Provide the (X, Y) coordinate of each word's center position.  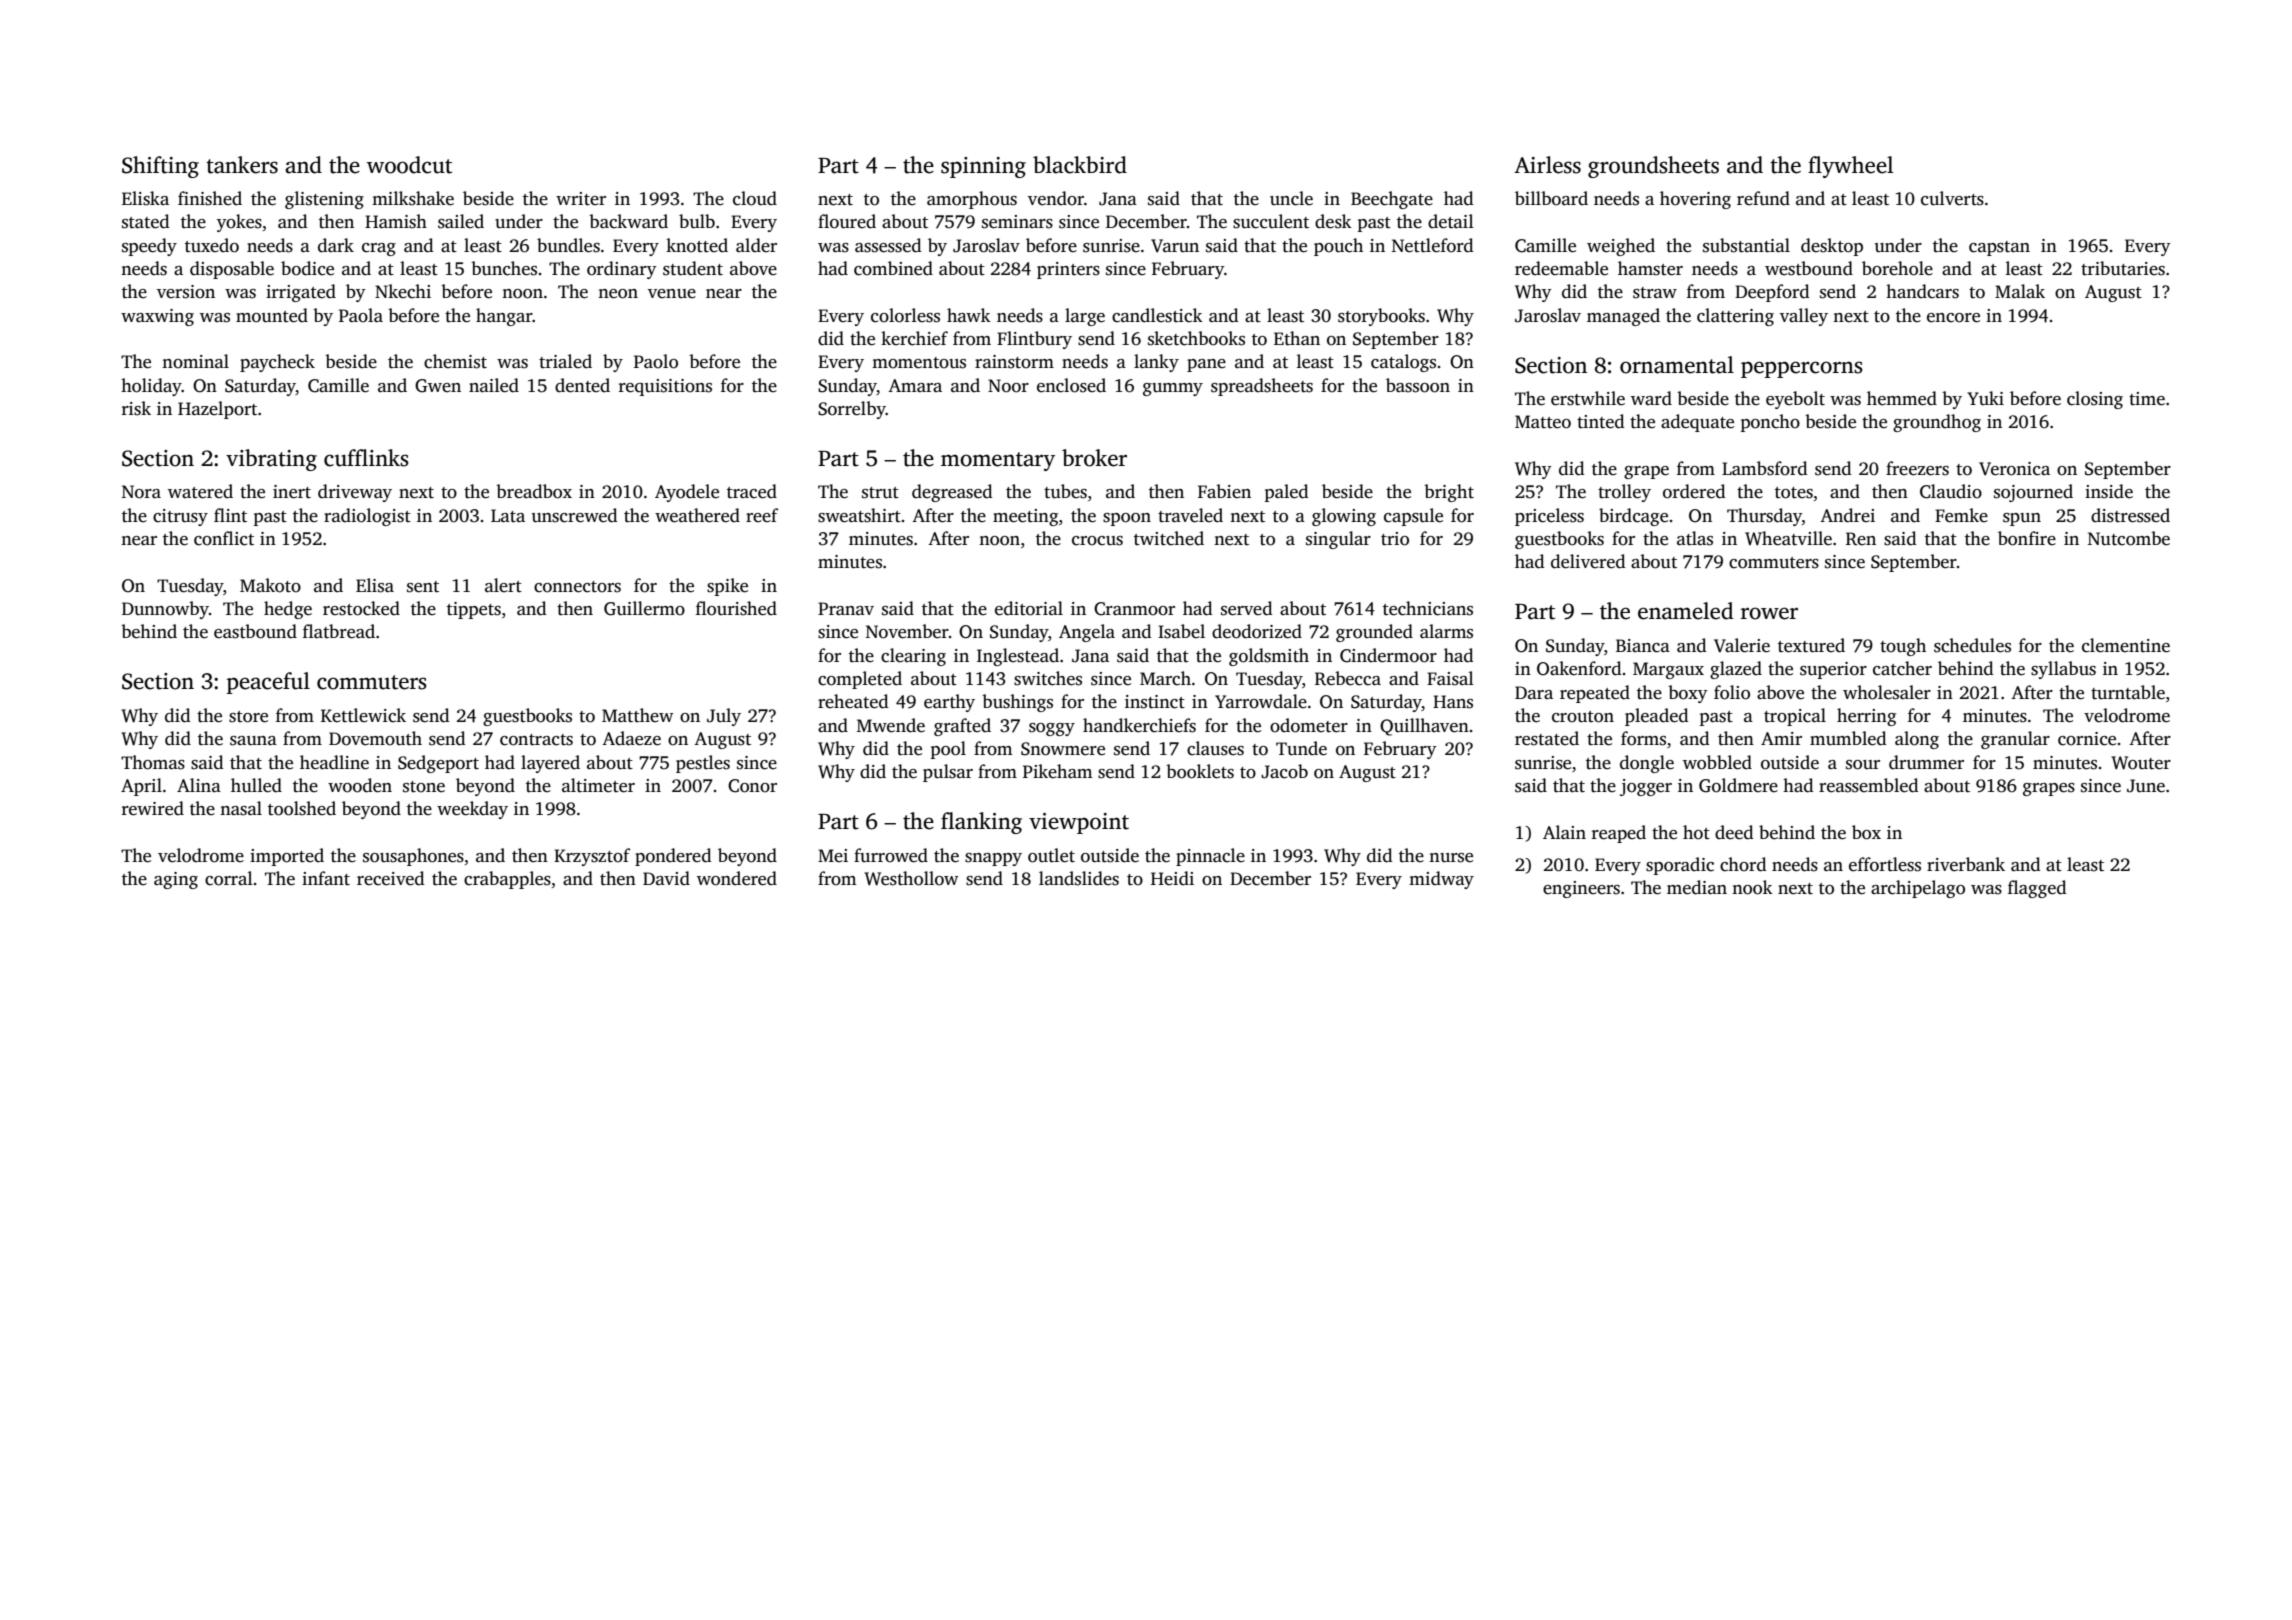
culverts (1952, 198)
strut (880, 493)
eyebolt (1795, 400)
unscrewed (575, 515)
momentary (998, 461)
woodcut (409, 165)
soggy (1052, 729)
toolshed (302, 808)
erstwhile (1588, 398)
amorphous (972, 200)
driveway (355, 493)
